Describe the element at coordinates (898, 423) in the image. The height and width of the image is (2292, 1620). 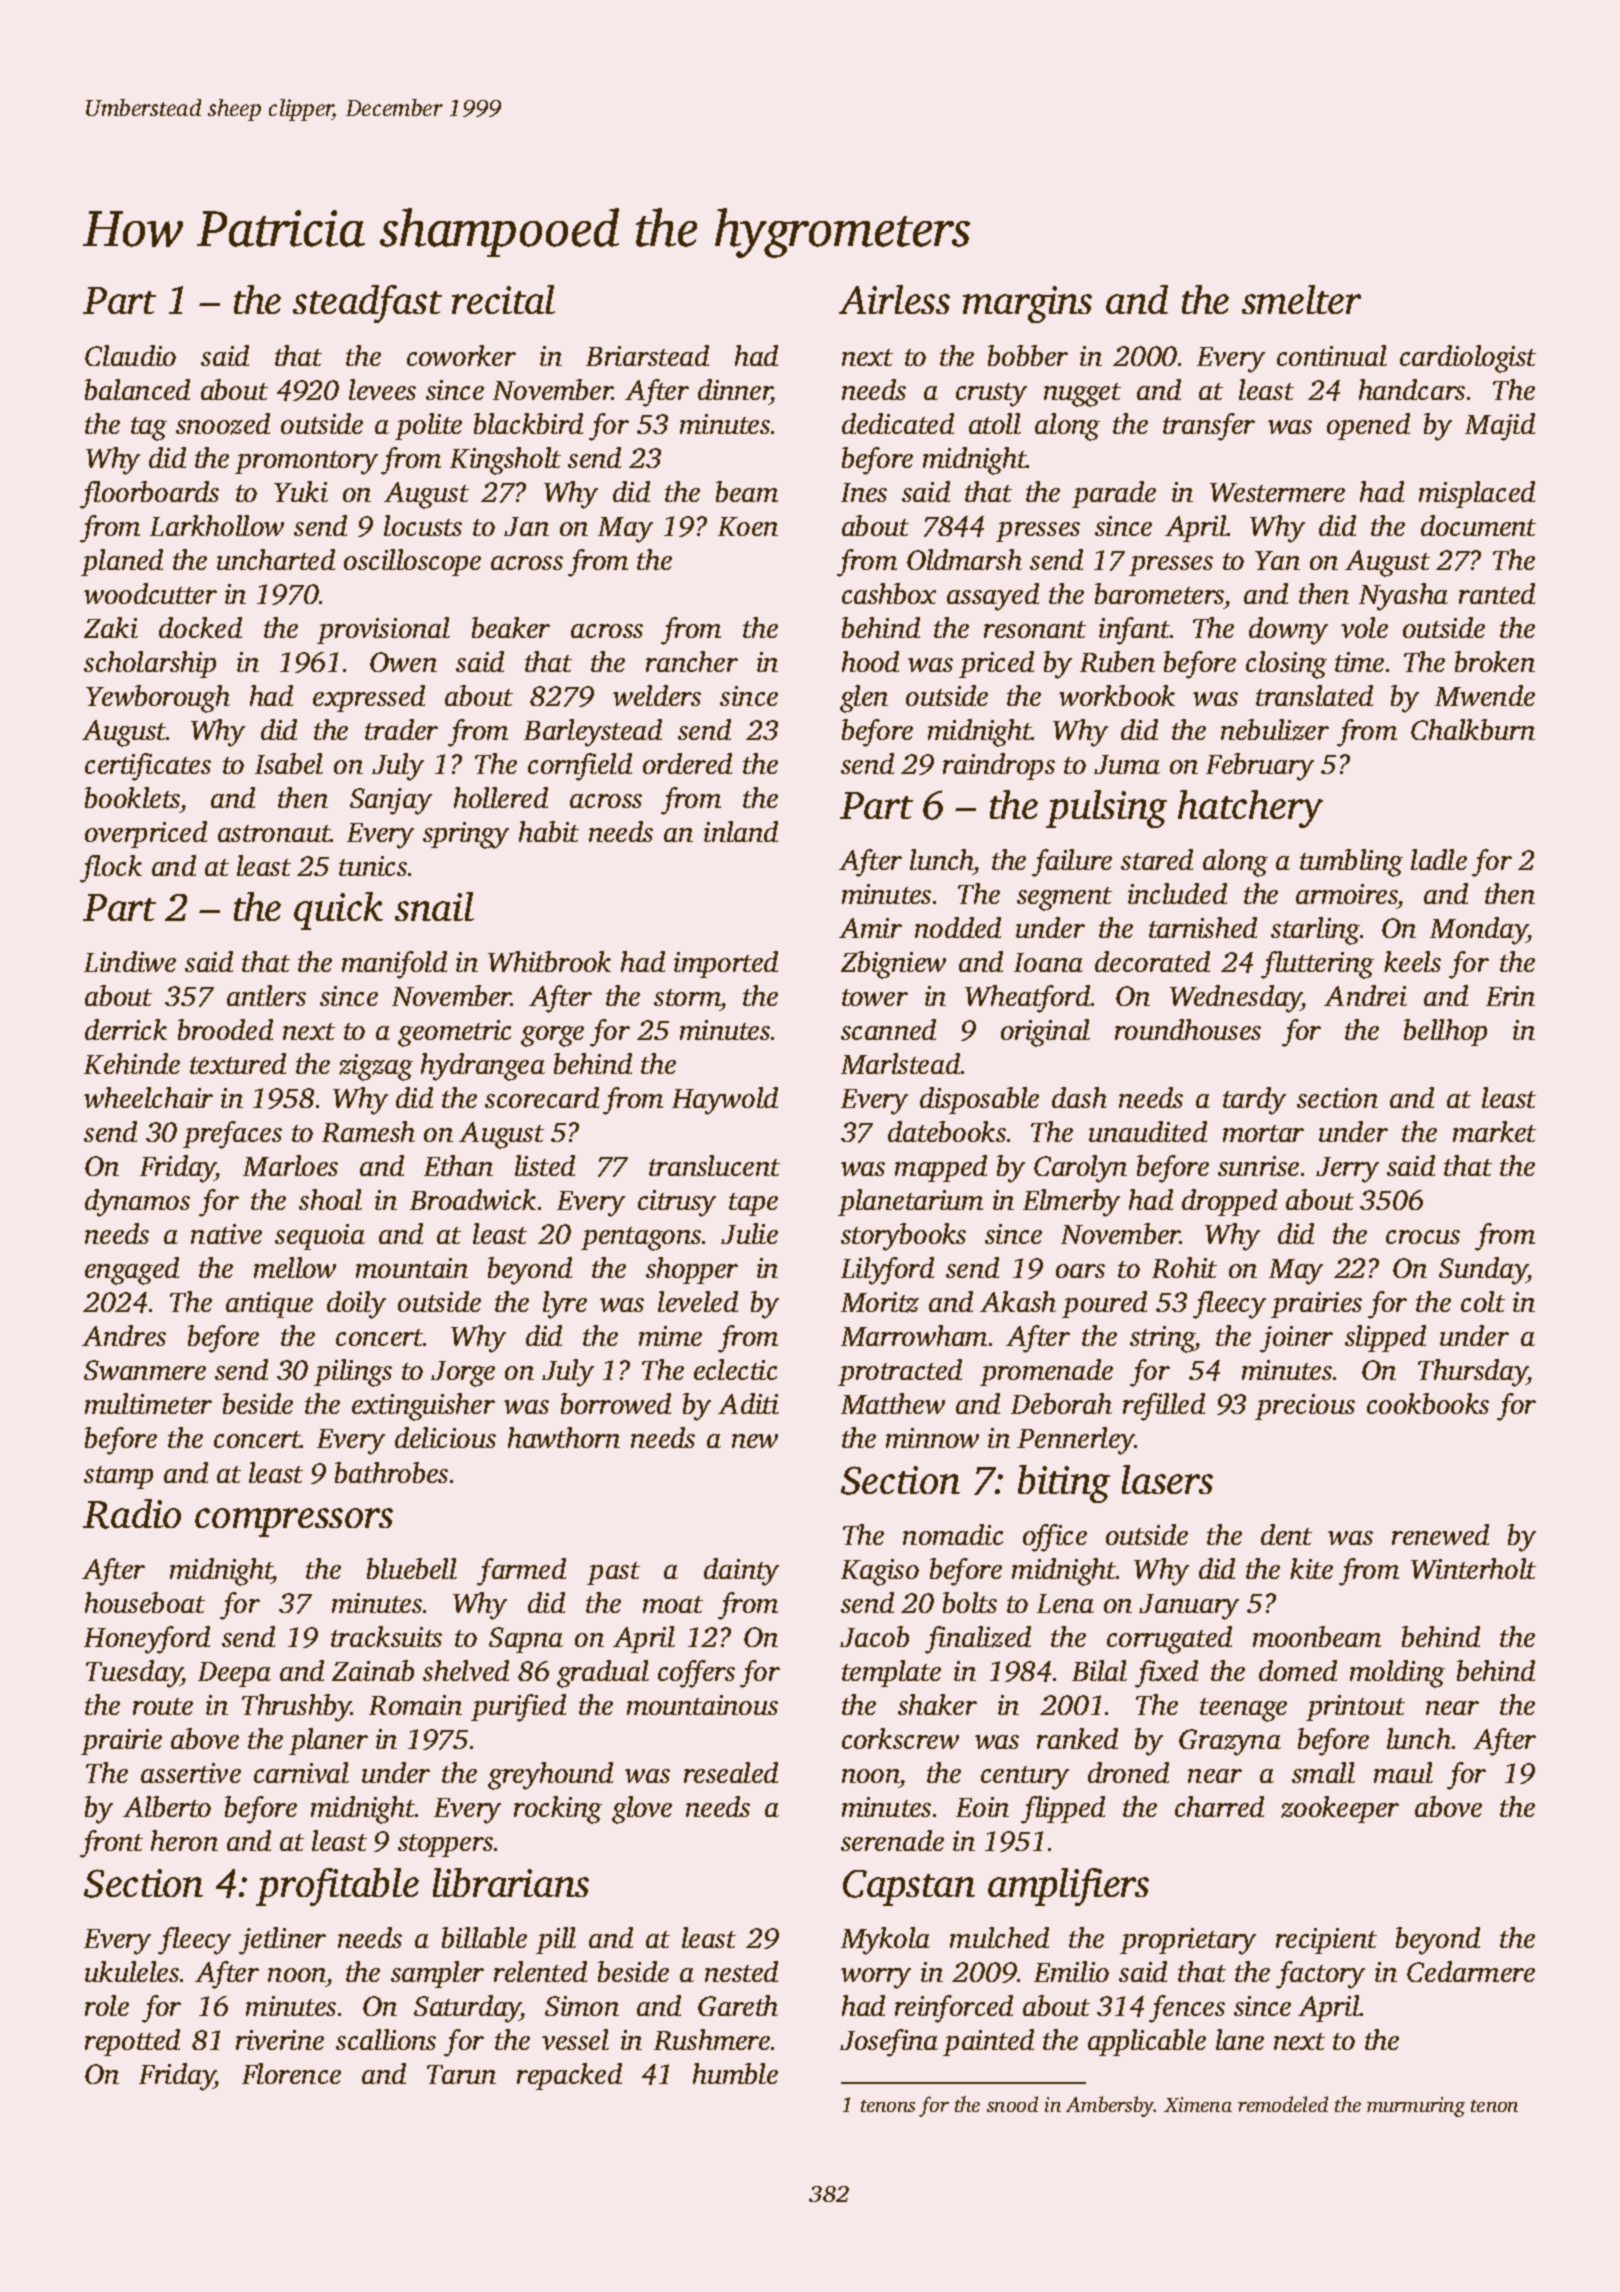
I see `dedicated` at that location.
